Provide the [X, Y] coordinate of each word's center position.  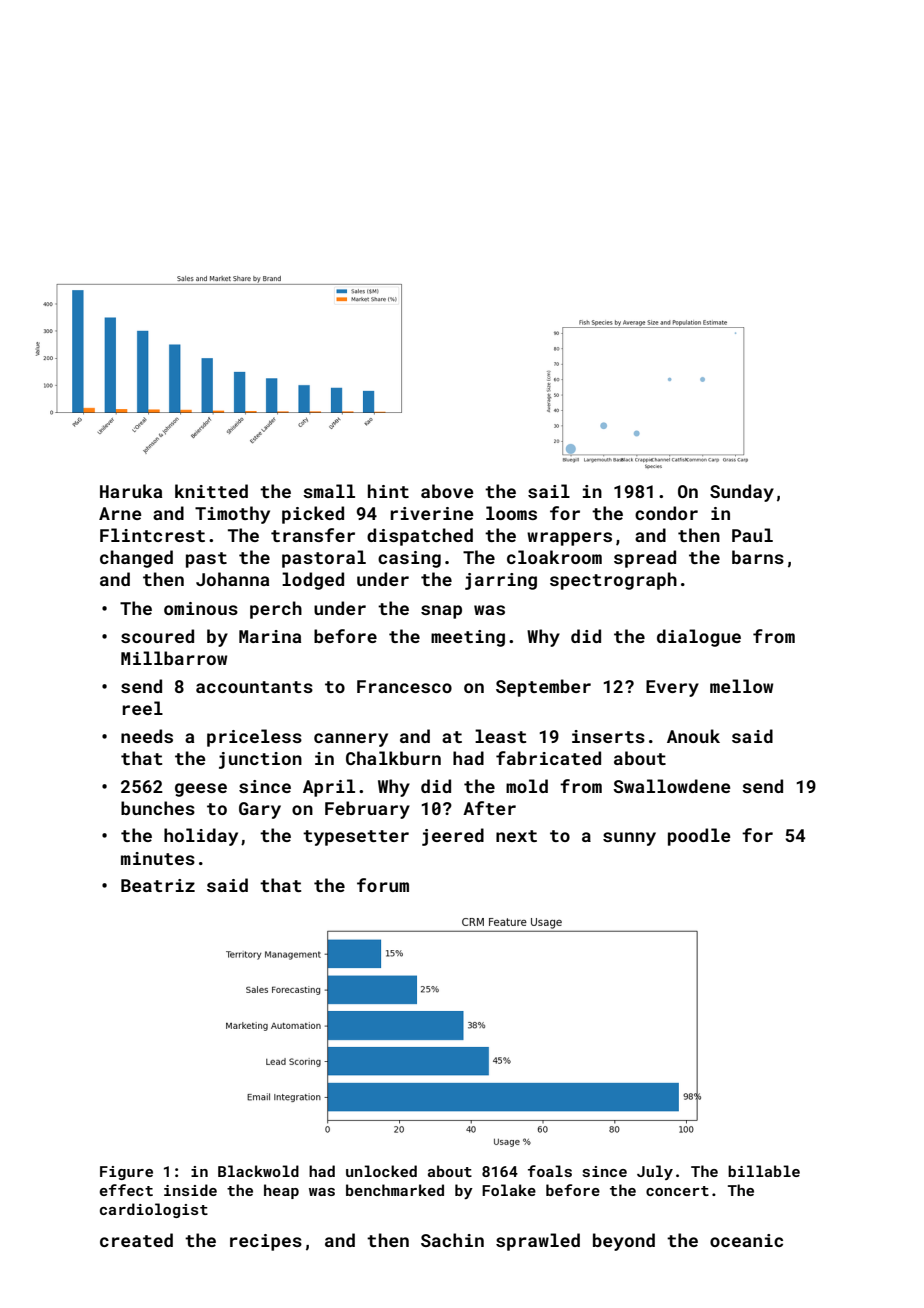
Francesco [404, 686]
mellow [741, 686]
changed [136, 559]
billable [764, 1171]
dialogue [699, 638]
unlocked [381, 1171]
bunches [158, 808]
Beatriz [158, 885]
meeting [468, 638]
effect [126, 1190]
